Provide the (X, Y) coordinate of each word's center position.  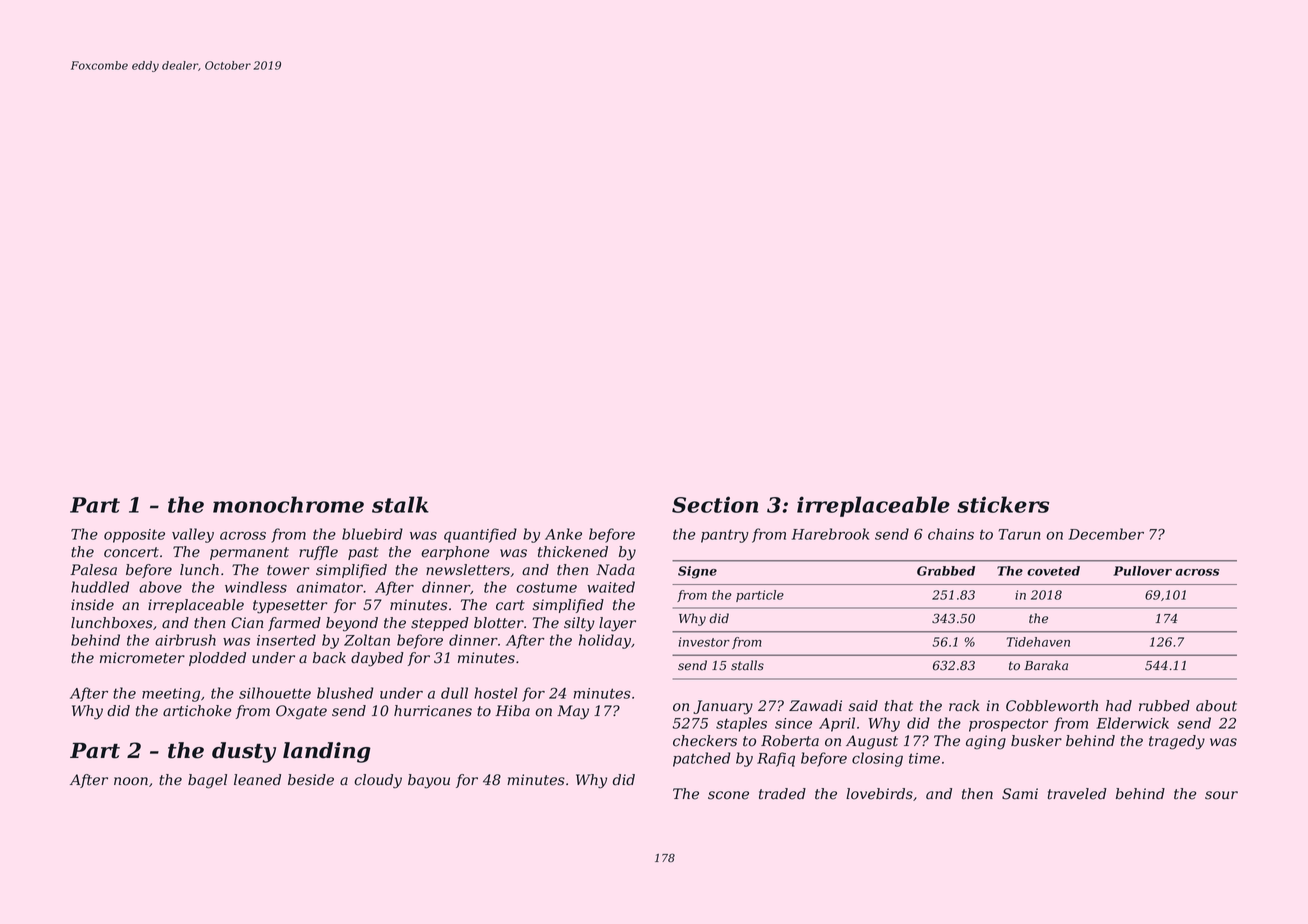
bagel (207, 781)
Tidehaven (1038, 642)
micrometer (142, 658)
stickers (1003, 504)
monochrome (288, 504)
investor (704, 642)
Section (715, 504)
